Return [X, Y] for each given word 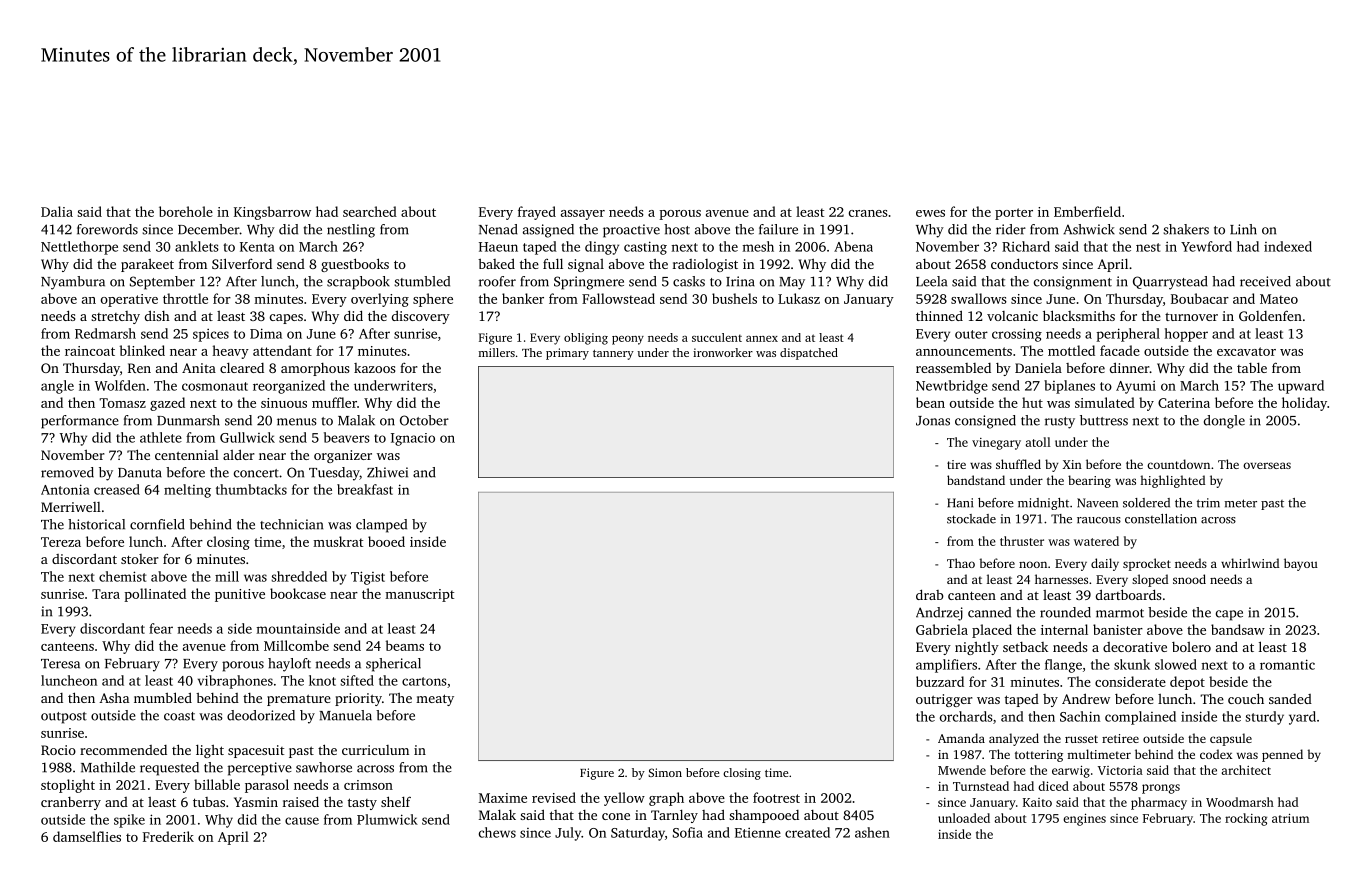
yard [1302, 718]
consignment [1073, 283]
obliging [586, 339]
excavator [1246, 351]
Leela [931, 281]
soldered [1146, 503]
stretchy [115, 317]
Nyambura [73, 283]
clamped [381, 526]
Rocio [58, 750]
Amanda [961, 738]
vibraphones [235, 682]
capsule [1231, 739]
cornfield [157, 524]
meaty [435, 700]
